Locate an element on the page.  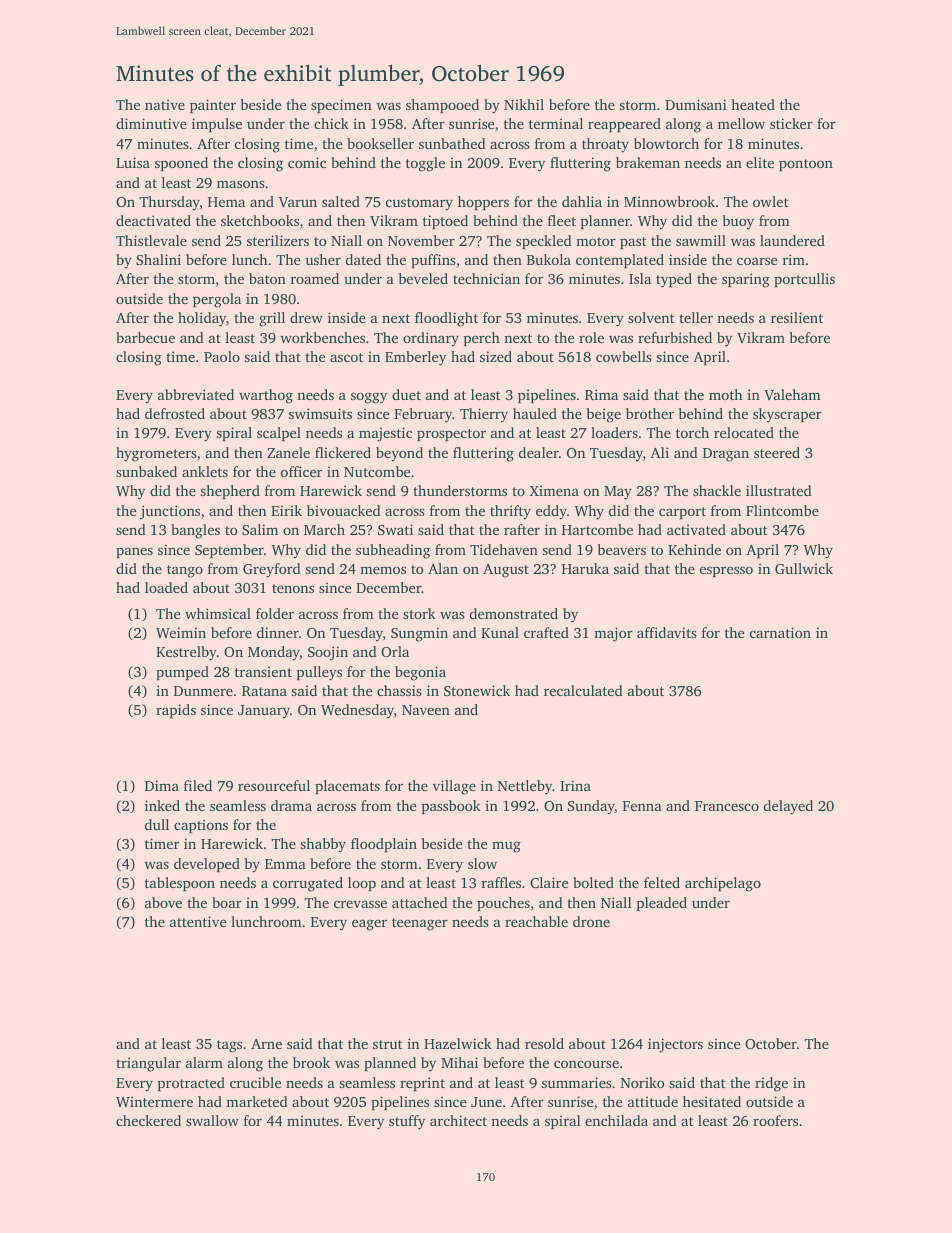
Wednesday is located at coordinates (357, 711).
